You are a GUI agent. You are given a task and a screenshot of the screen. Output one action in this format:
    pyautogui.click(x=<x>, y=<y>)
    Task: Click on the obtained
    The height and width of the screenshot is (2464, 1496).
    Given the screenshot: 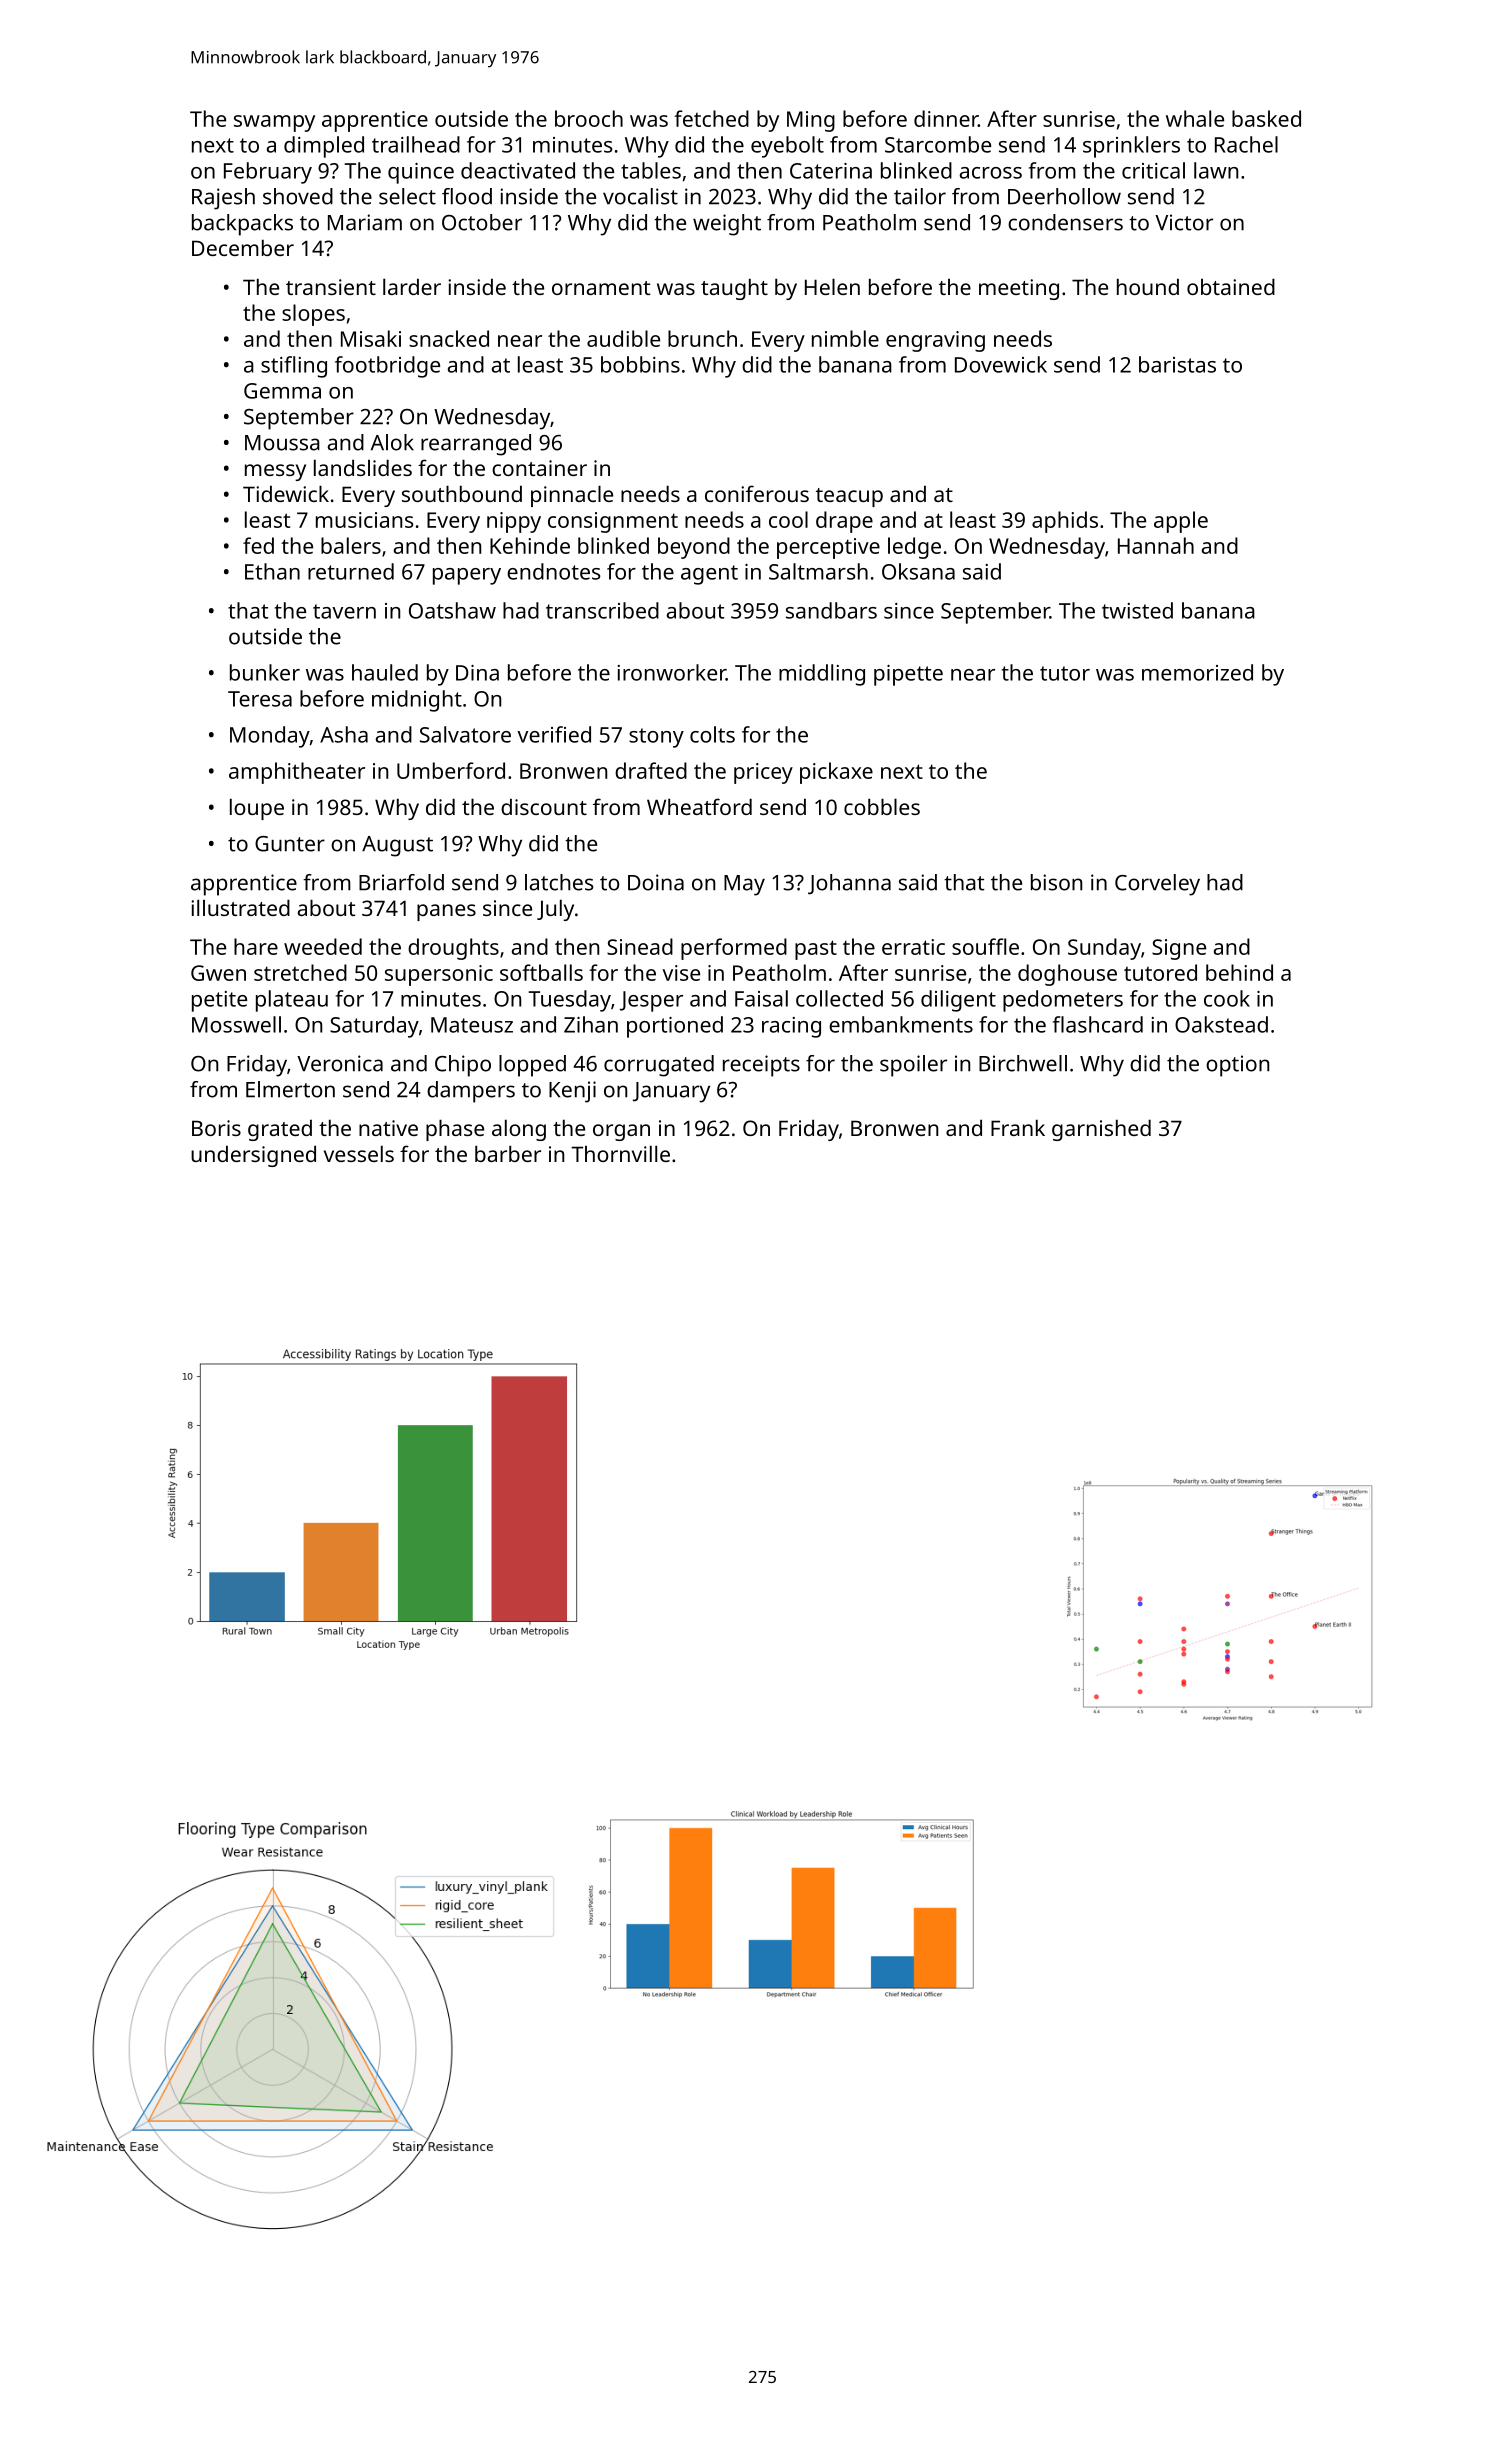 What is the action you would take?
    pyautogui.click(x=1231, y=286)
